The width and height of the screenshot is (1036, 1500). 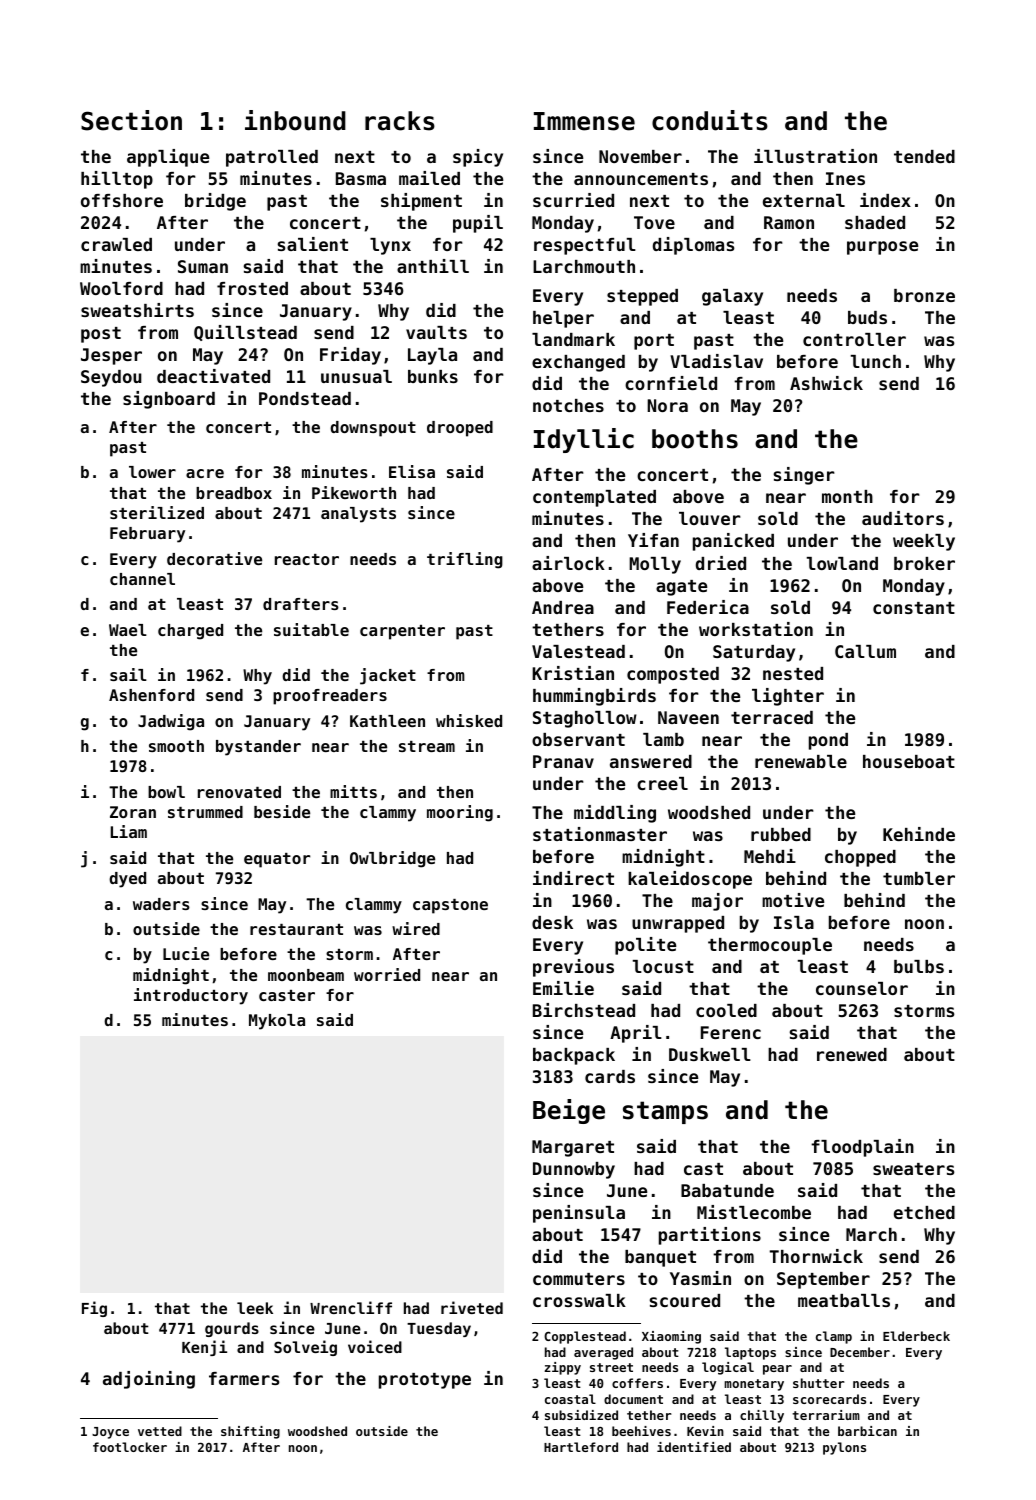 I want to click on Section, so click(x=131, y=120).
